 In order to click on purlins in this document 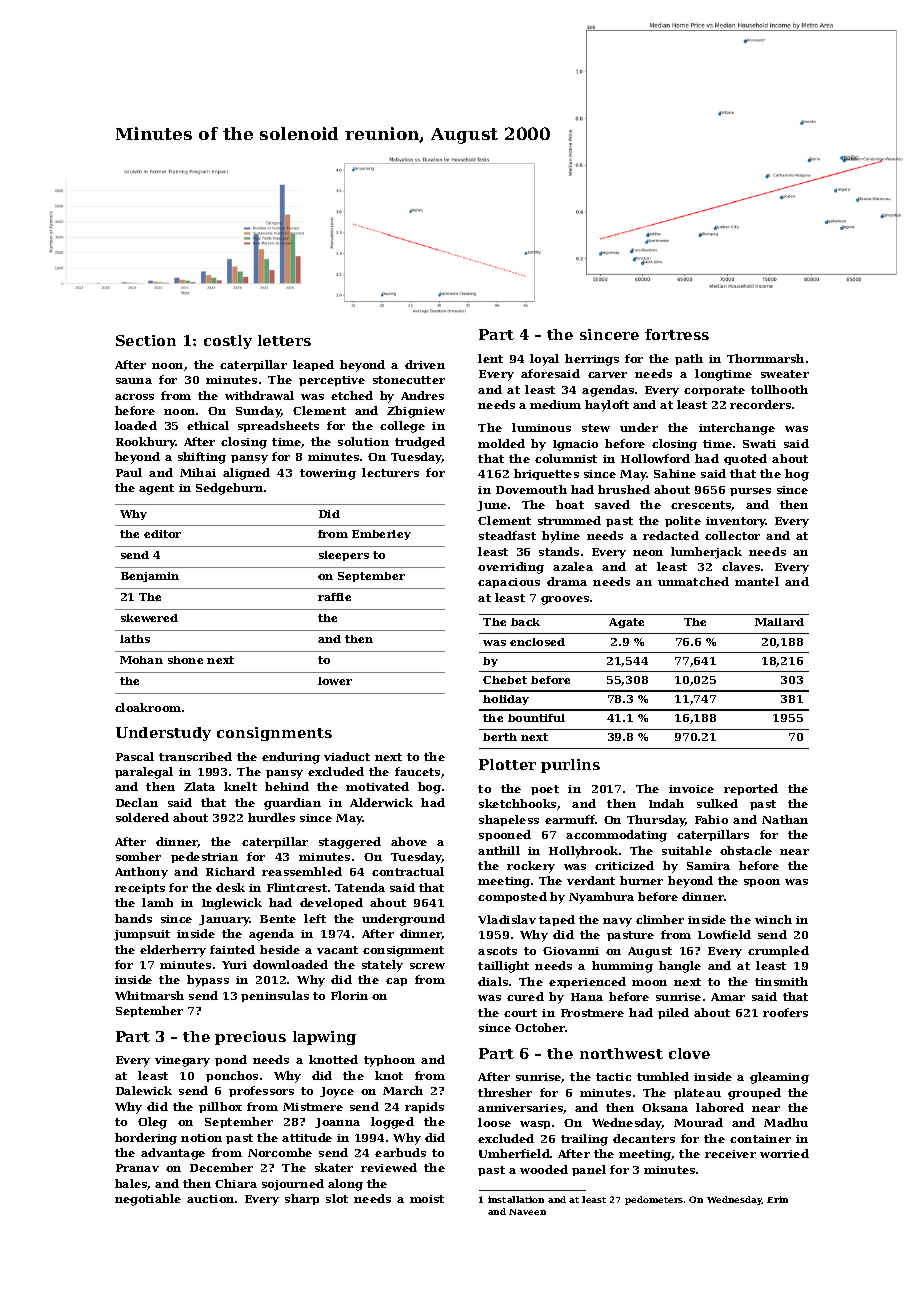, I will do `click(570, 766)`.
